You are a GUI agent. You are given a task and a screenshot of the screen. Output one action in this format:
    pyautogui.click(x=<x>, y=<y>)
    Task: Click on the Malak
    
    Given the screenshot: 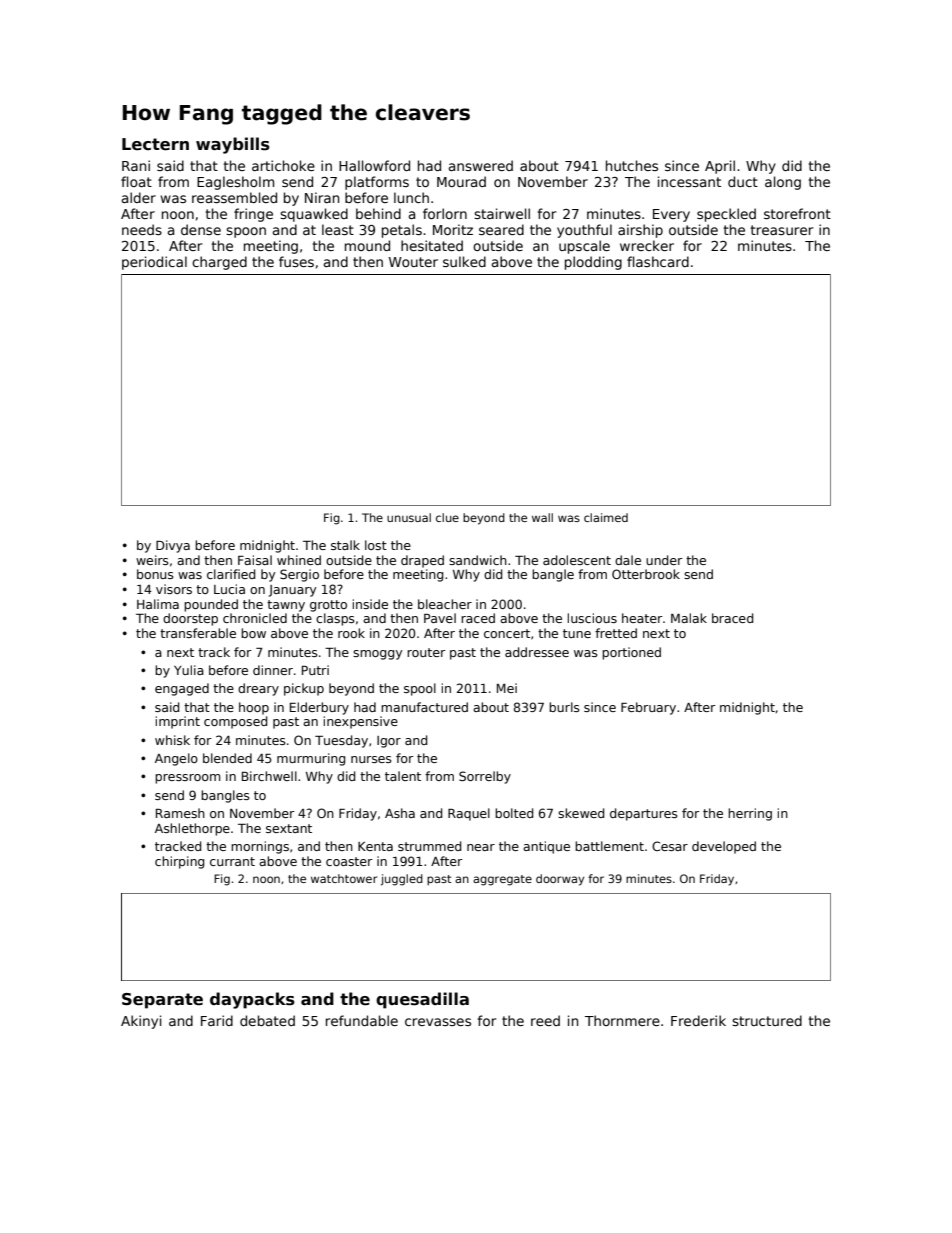 What is the action you would take?
    pyautogui.click(x=689, y=618)
